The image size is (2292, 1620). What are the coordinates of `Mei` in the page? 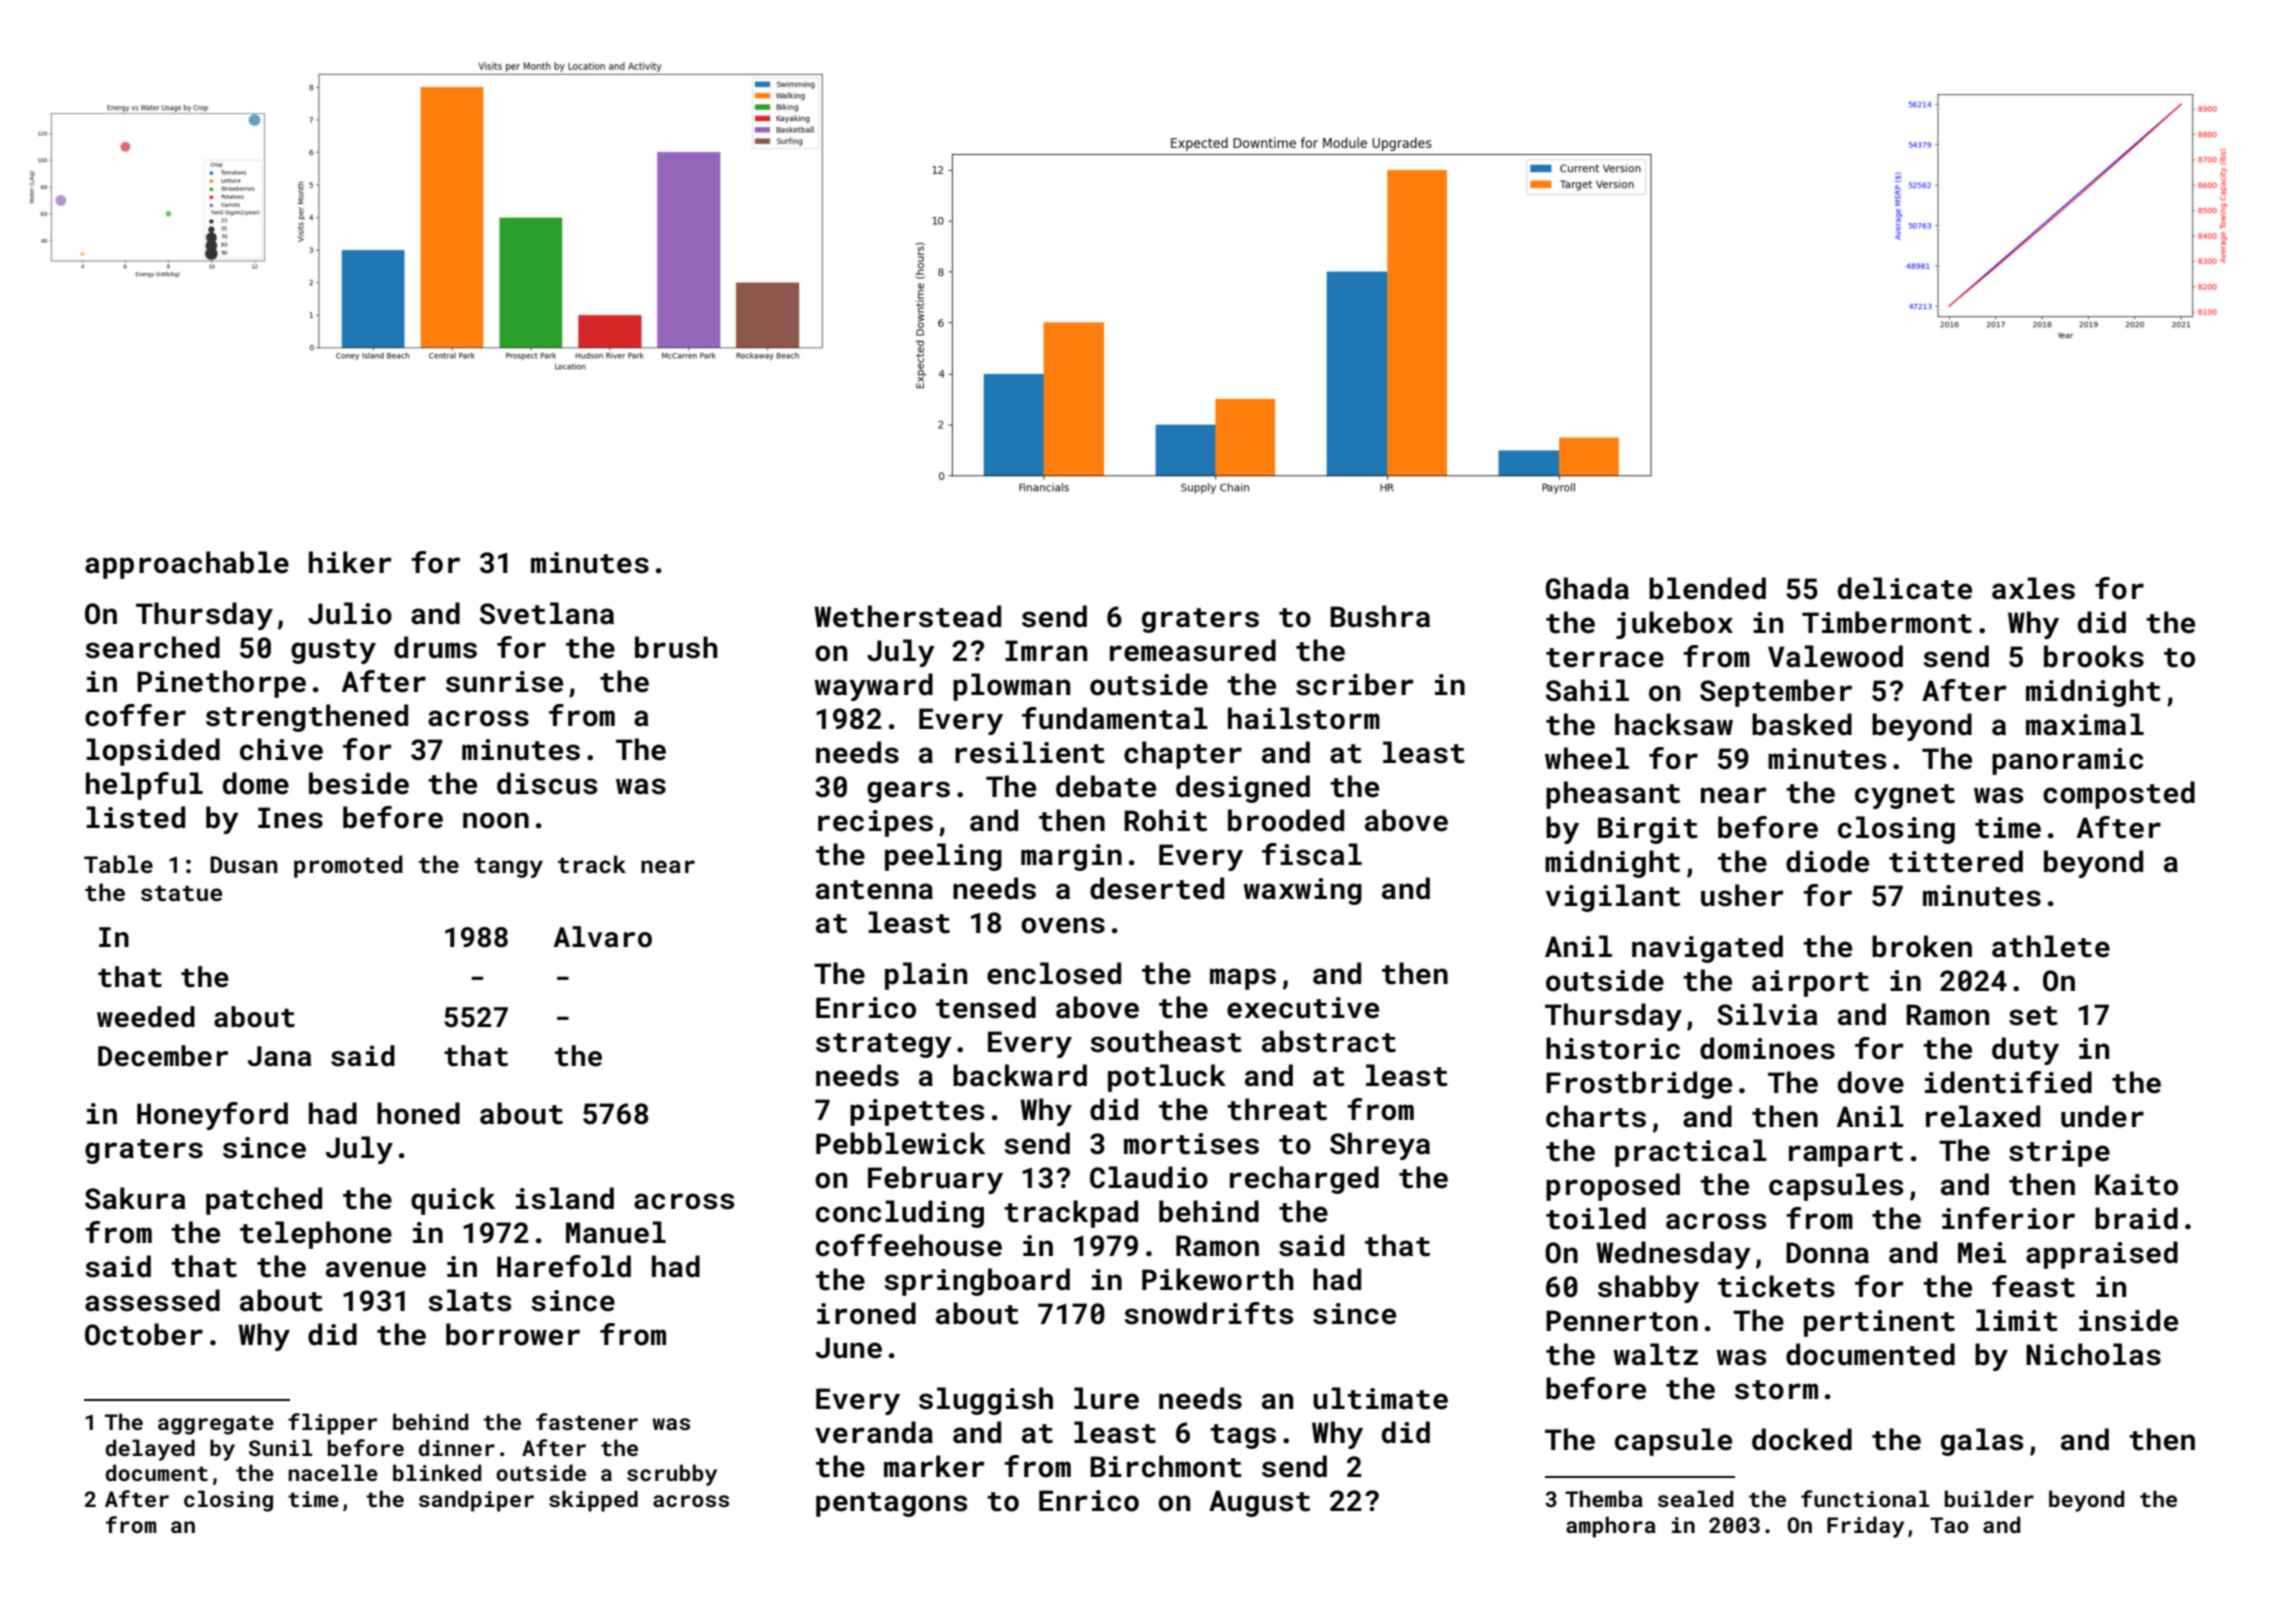 It's located at (1982, 1253).
